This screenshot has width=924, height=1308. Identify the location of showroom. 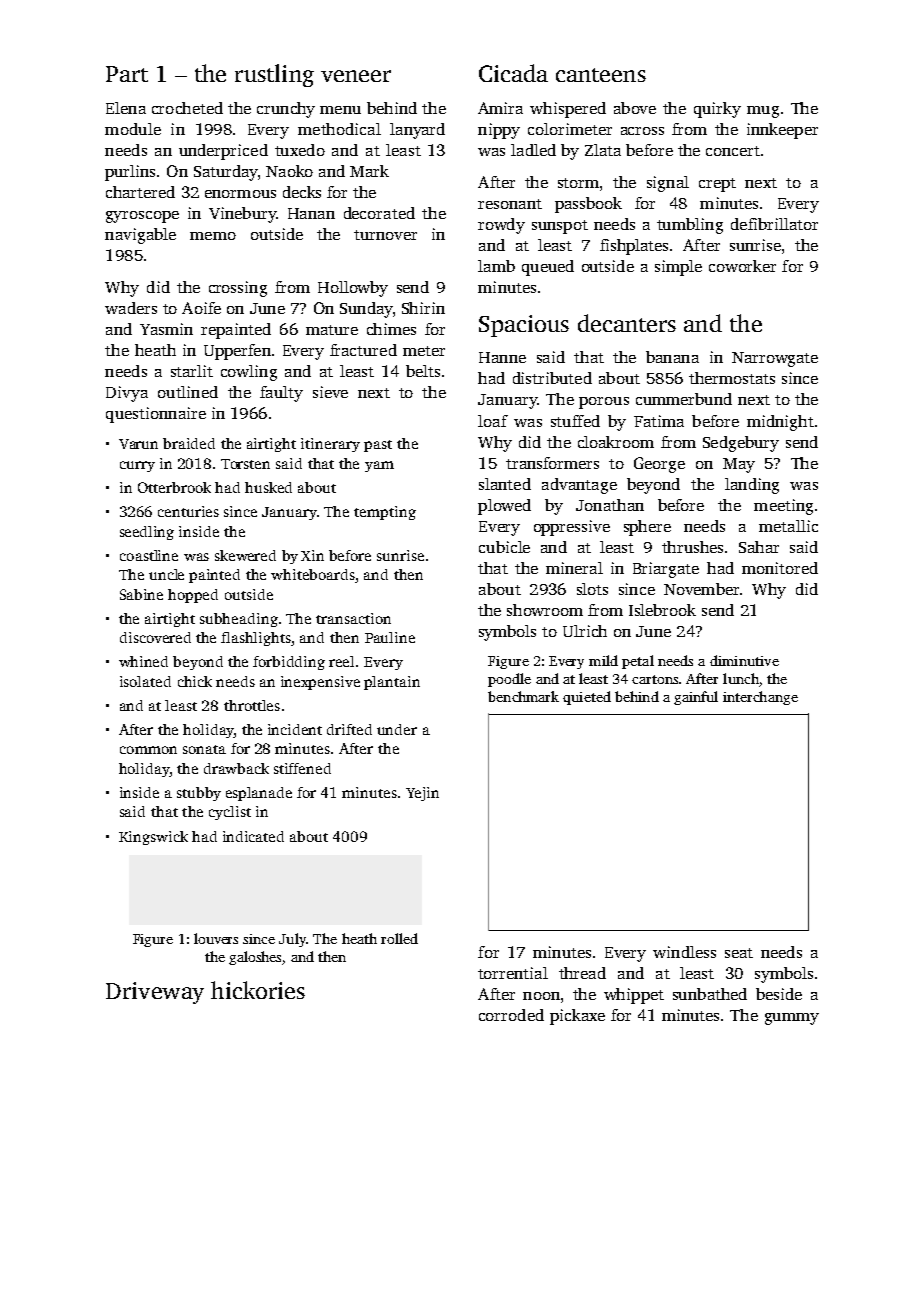
(545, 610).
